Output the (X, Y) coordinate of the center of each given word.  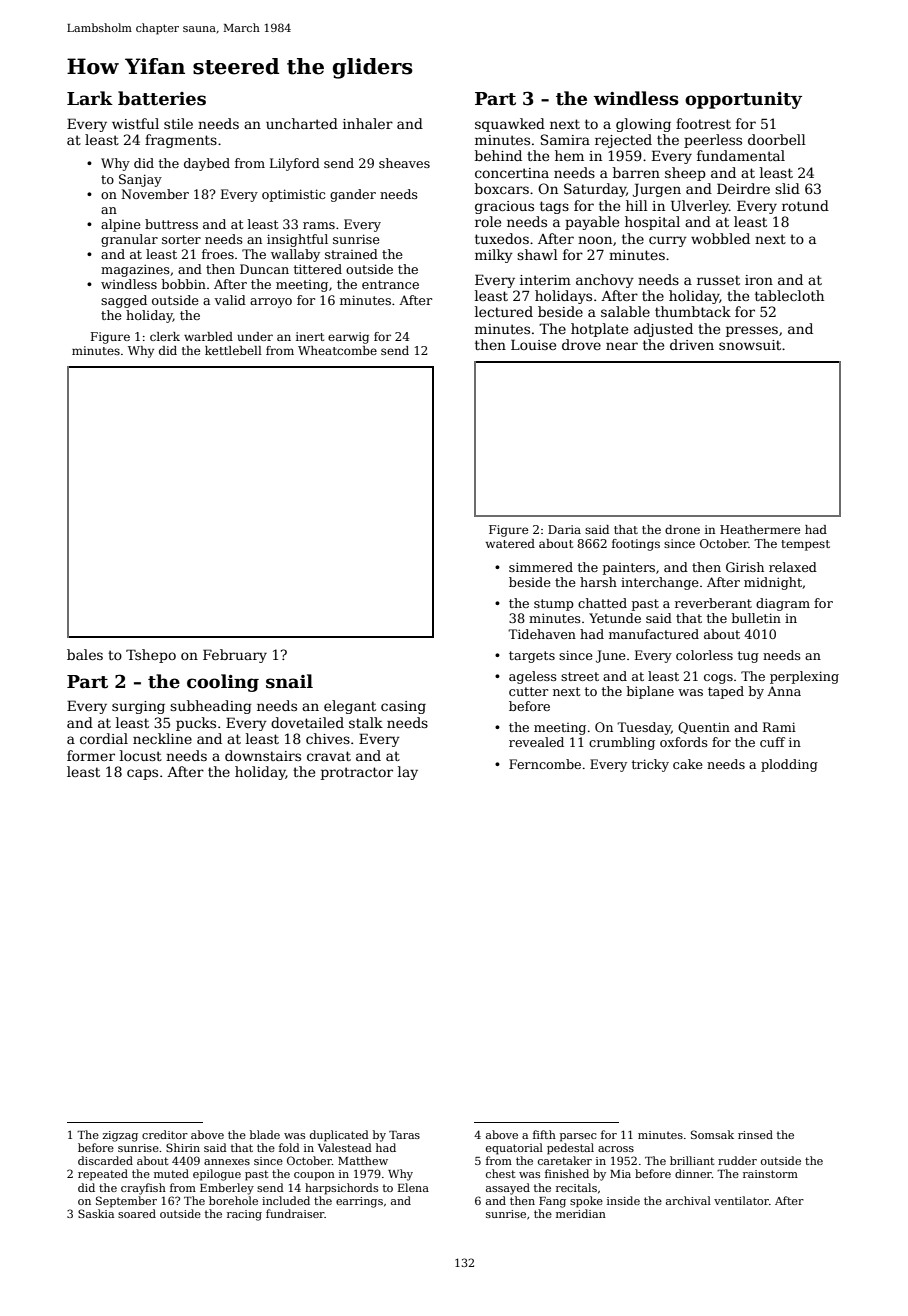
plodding (789, 765)
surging (138, 707)
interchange (660, 583)
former (91, 755)
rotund (805, 205)
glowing (643, 125)
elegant (350, 707)
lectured (504, 311)
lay (408, 773)
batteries (162, 98)
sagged (124, 301)
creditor (165, 1134)
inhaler (368, 123)
